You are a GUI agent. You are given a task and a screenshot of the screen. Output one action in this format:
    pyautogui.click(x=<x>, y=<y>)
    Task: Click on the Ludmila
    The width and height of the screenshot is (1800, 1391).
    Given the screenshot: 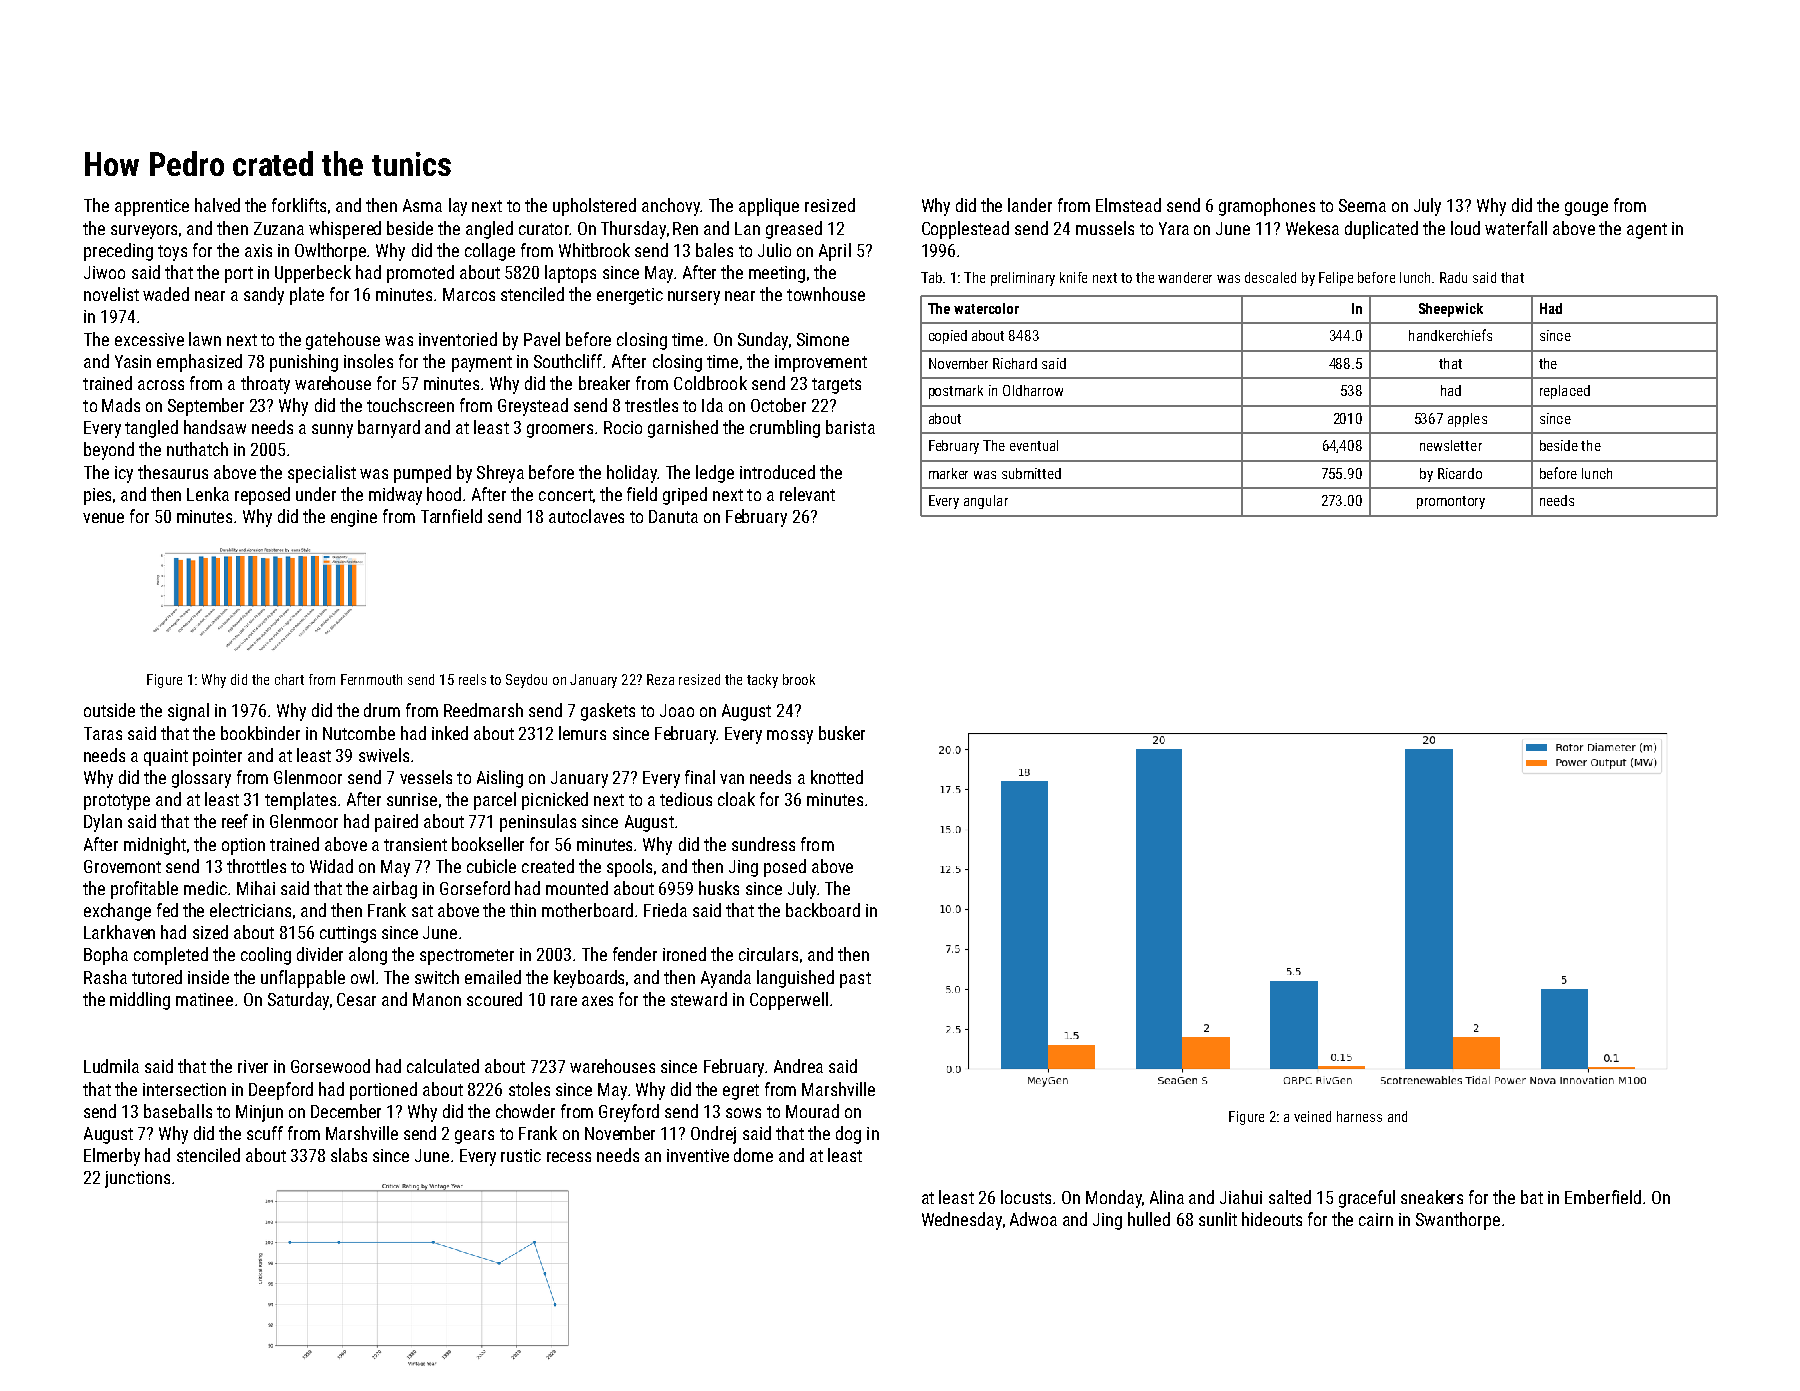 What is the action you would take?
    pyautogui.click(x=111, y=1066)
